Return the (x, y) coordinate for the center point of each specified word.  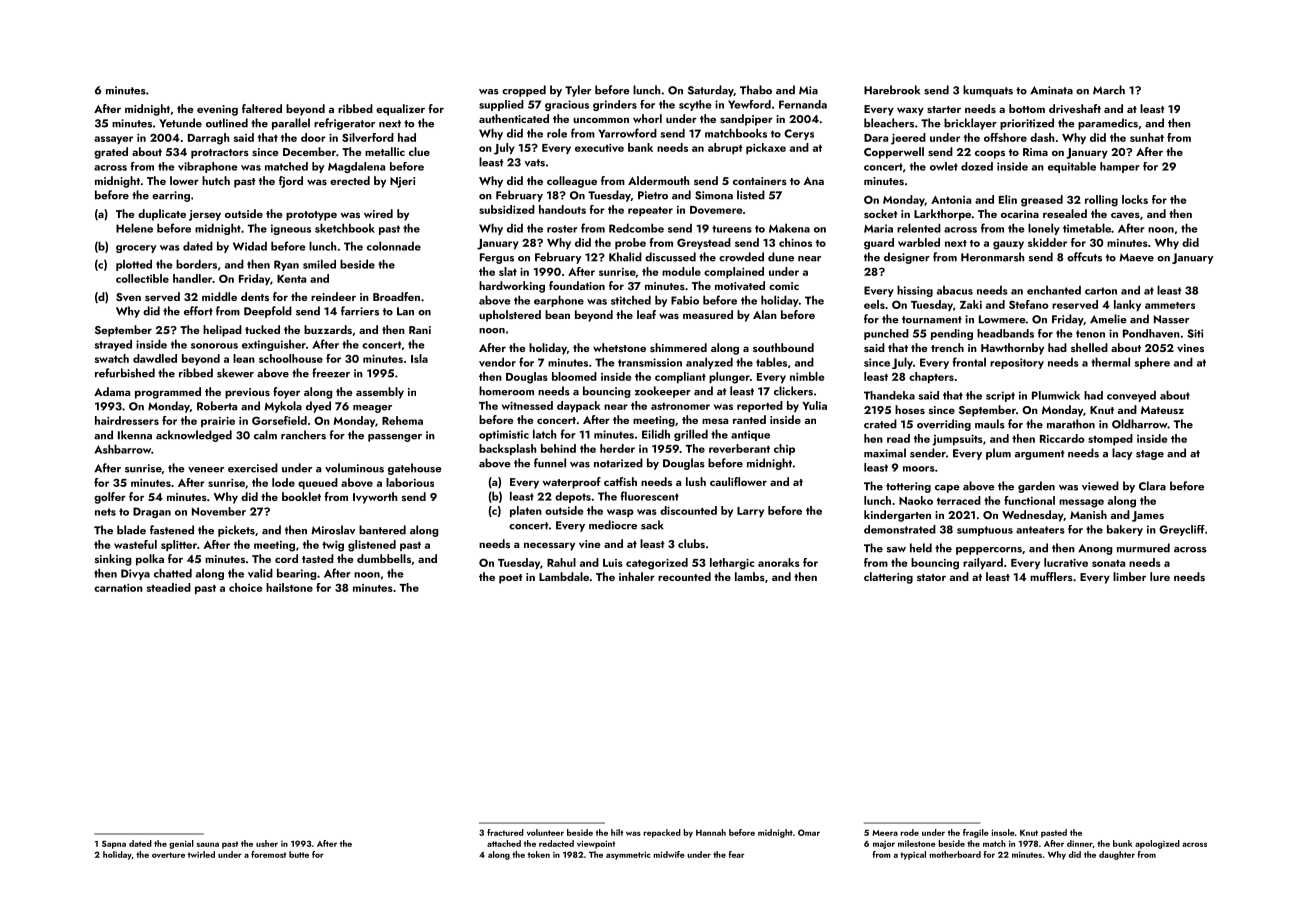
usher (267, 843)
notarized (618, 463)
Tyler (578, 91)
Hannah (711, 832)
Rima (1035, 152)
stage (1150, 455)
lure (1160, 576)
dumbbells (384, 558)
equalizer (400, 110)
